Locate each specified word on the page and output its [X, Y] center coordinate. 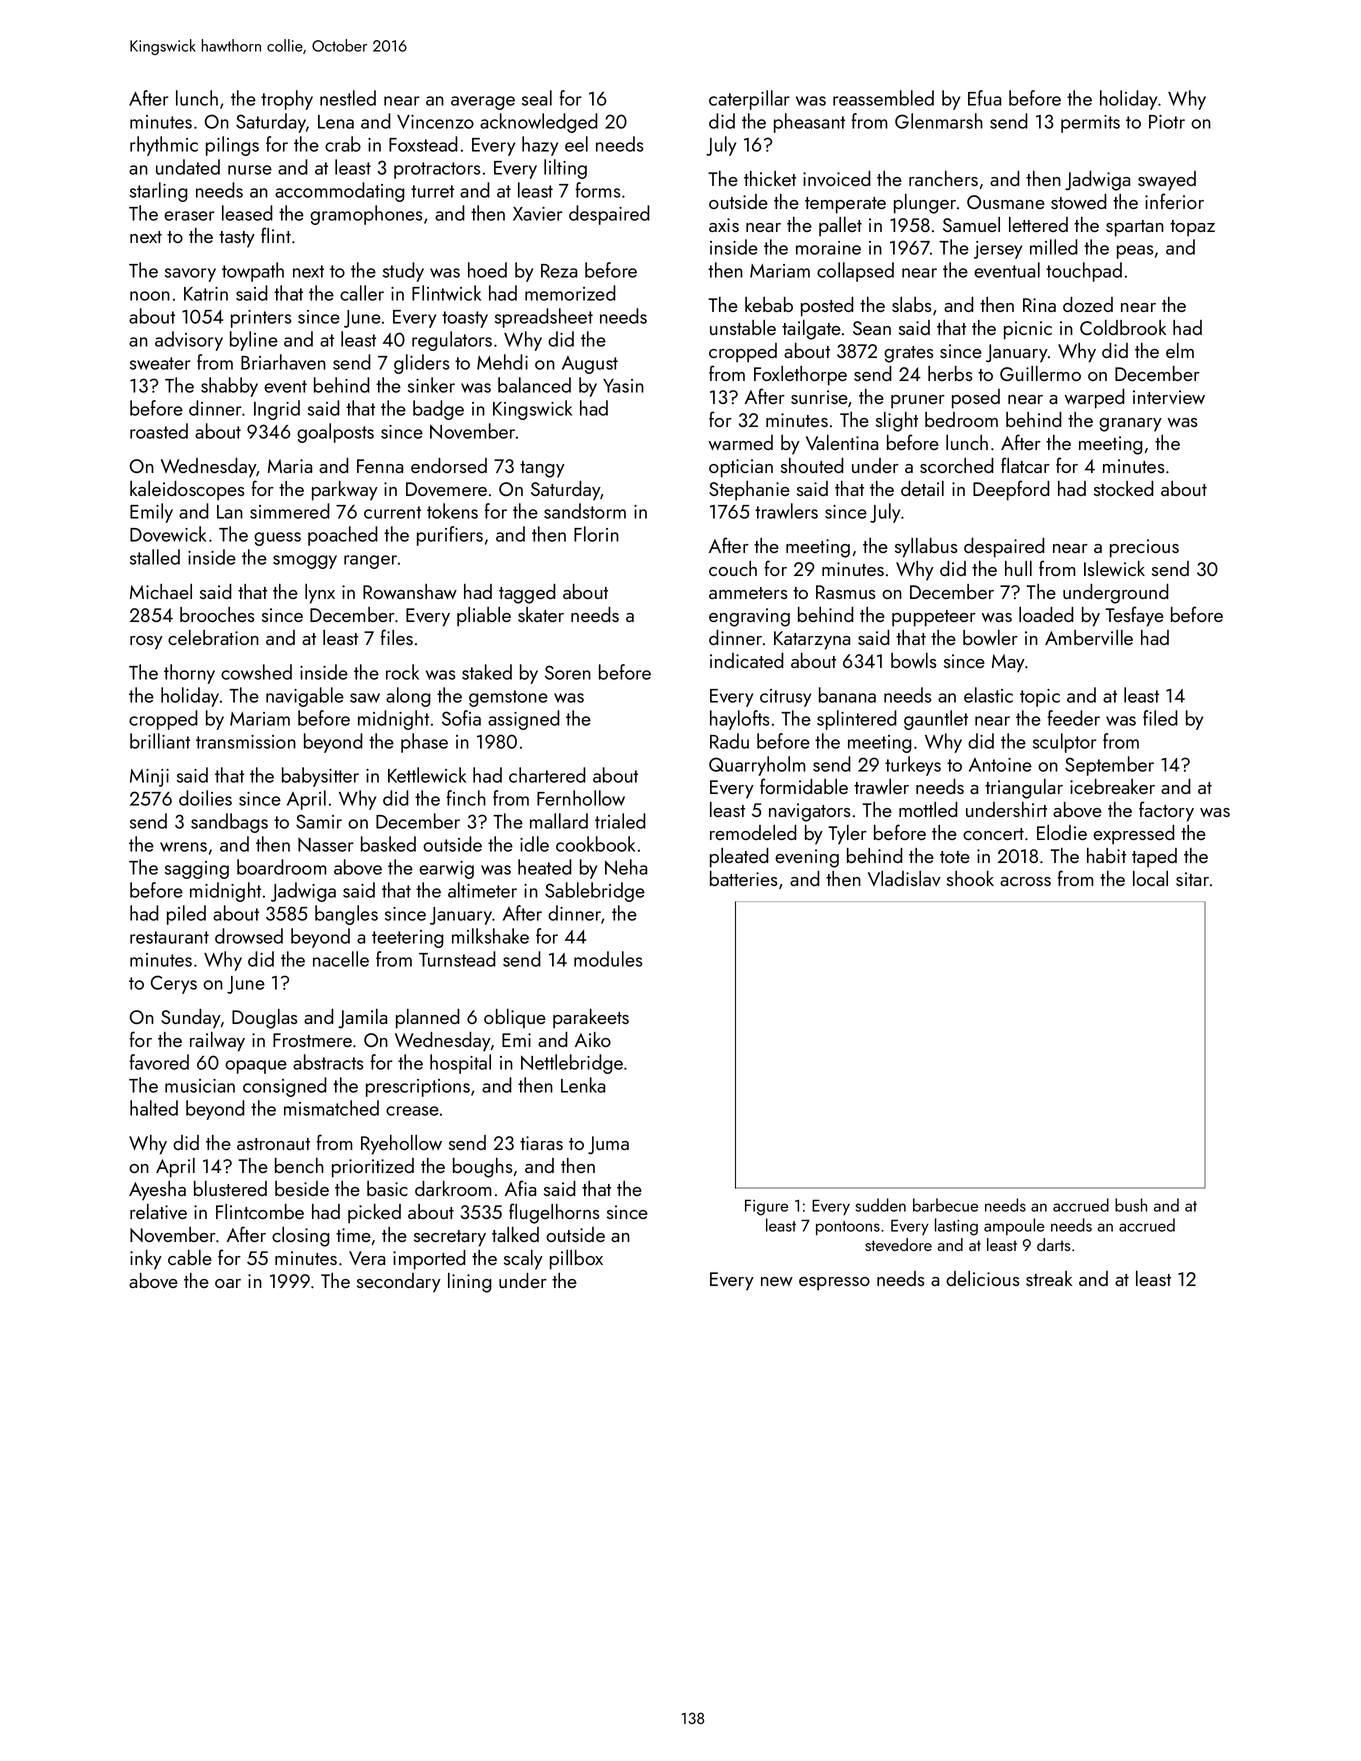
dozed [1088, 304]
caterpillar [749, 100]
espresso [834, 1284]
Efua [985, 98]
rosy [146, 643]
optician [741, 468]
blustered [230, 1188]
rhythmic [164, 146]
